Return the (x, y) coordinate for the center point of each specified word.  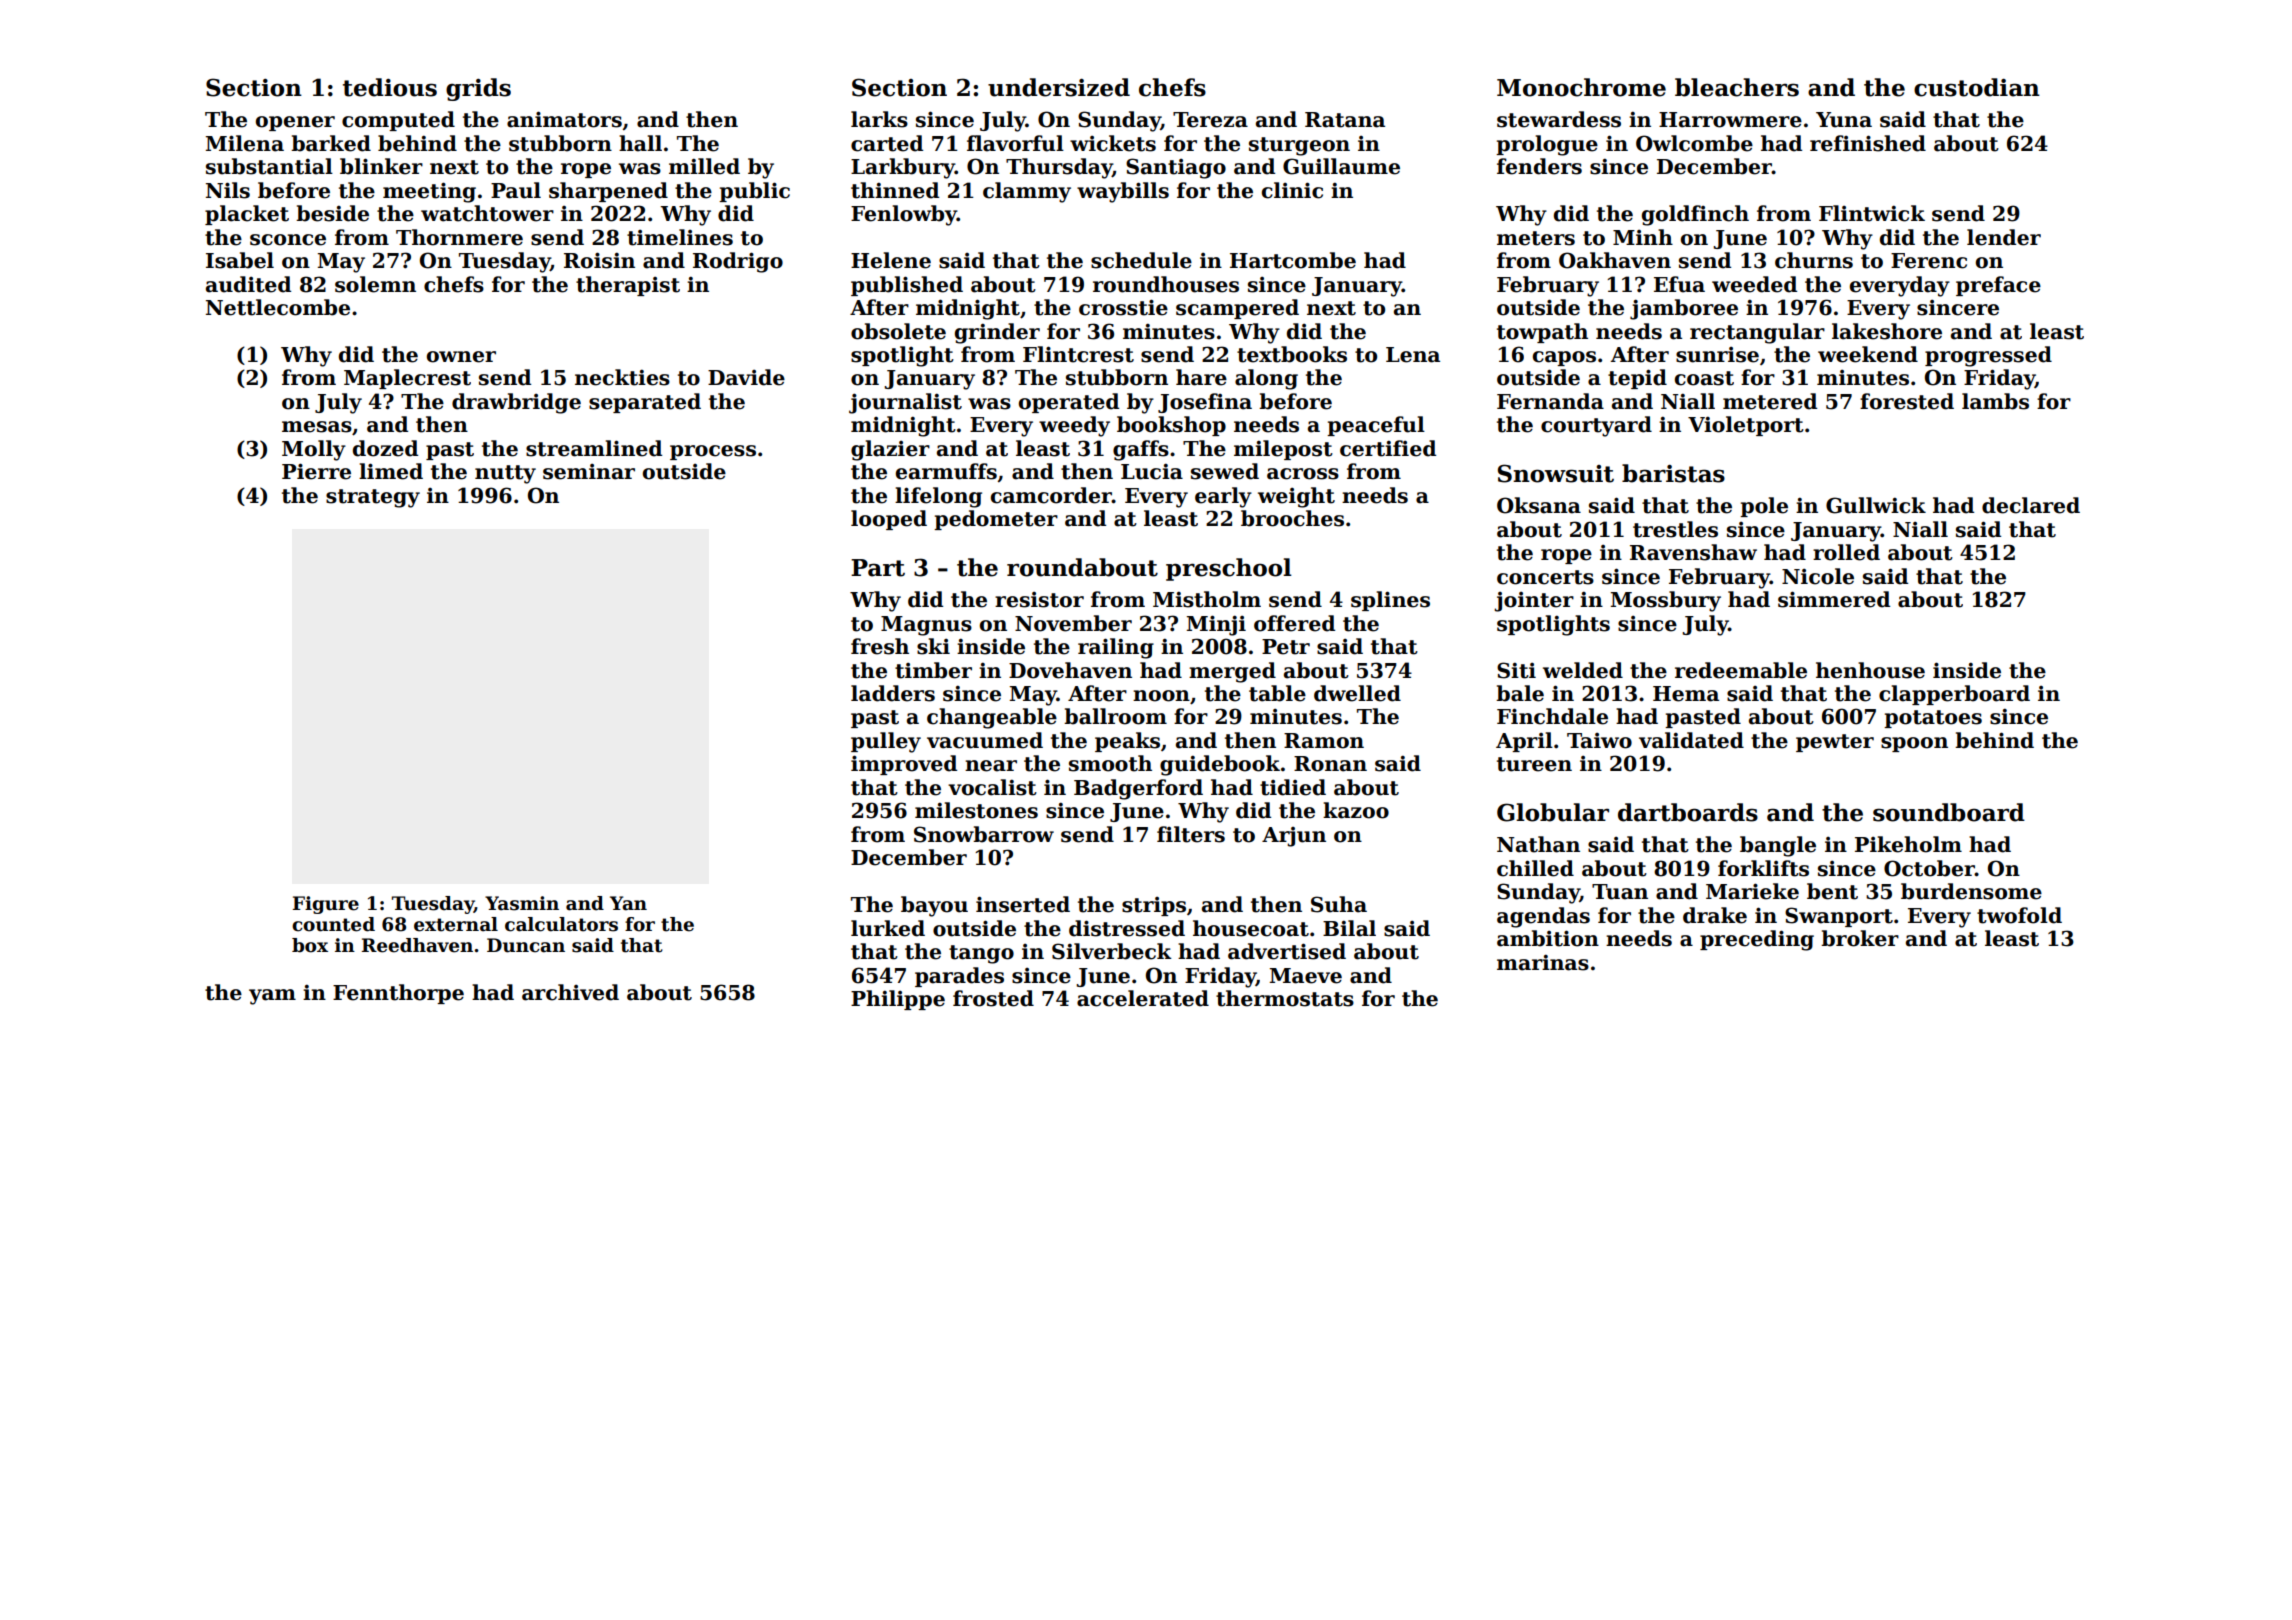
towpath (1542, 333)
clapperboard (1954, 695)
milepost (1283, 450)
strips (1154, 906)
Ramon (1324, 741)
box (310, 945)
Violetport (1746, 426)
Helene (891, 260)
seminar (589, 472)
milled (704, 166)
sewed (1225, 471)
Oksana (1539, 505)
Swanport (1839, 917)
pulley (886, 742)
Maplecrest (407, 379)
